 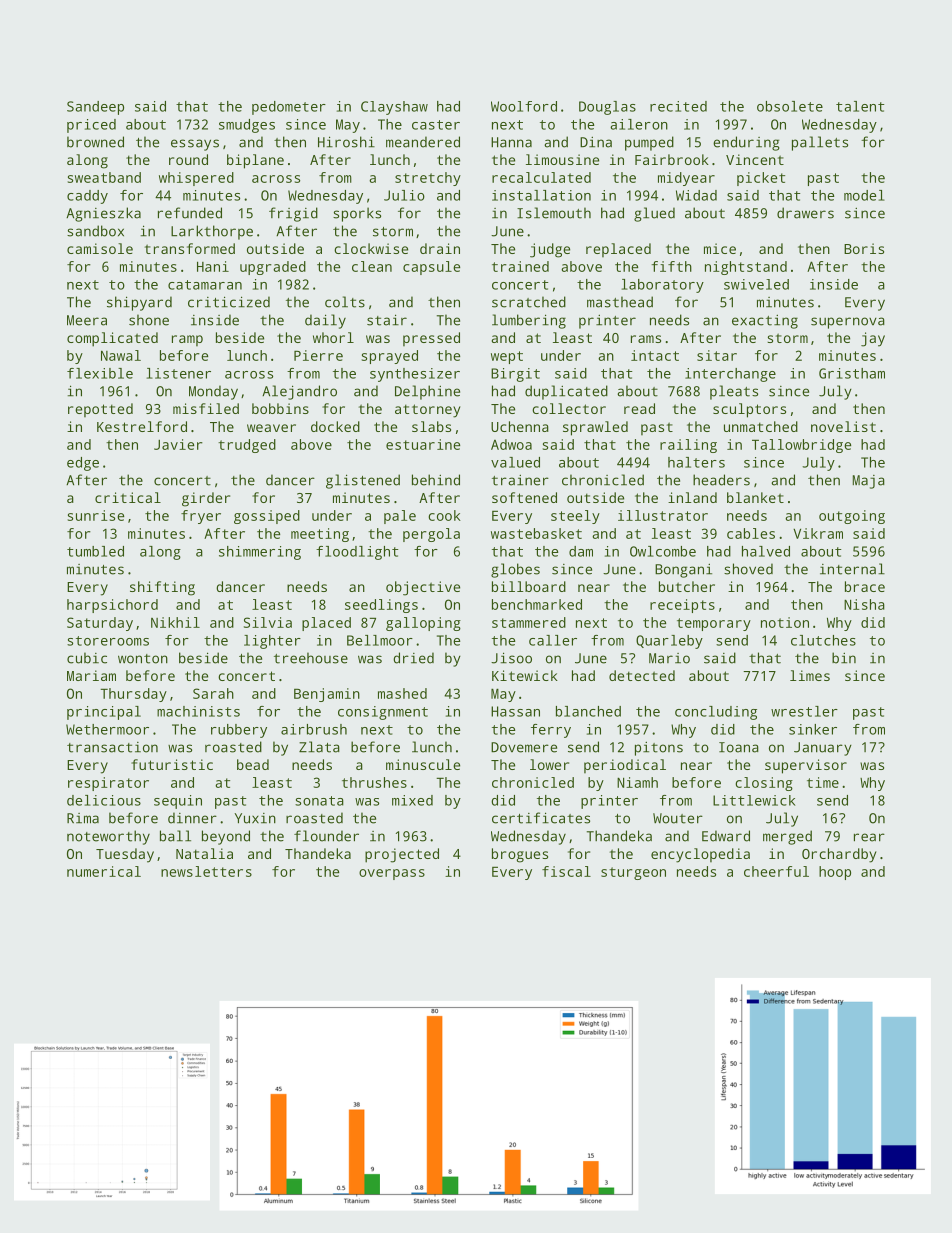 What do you see at coordinates (566, 392) in the screenshot?
I see `duplicated` at bounding box center [566, 392].
